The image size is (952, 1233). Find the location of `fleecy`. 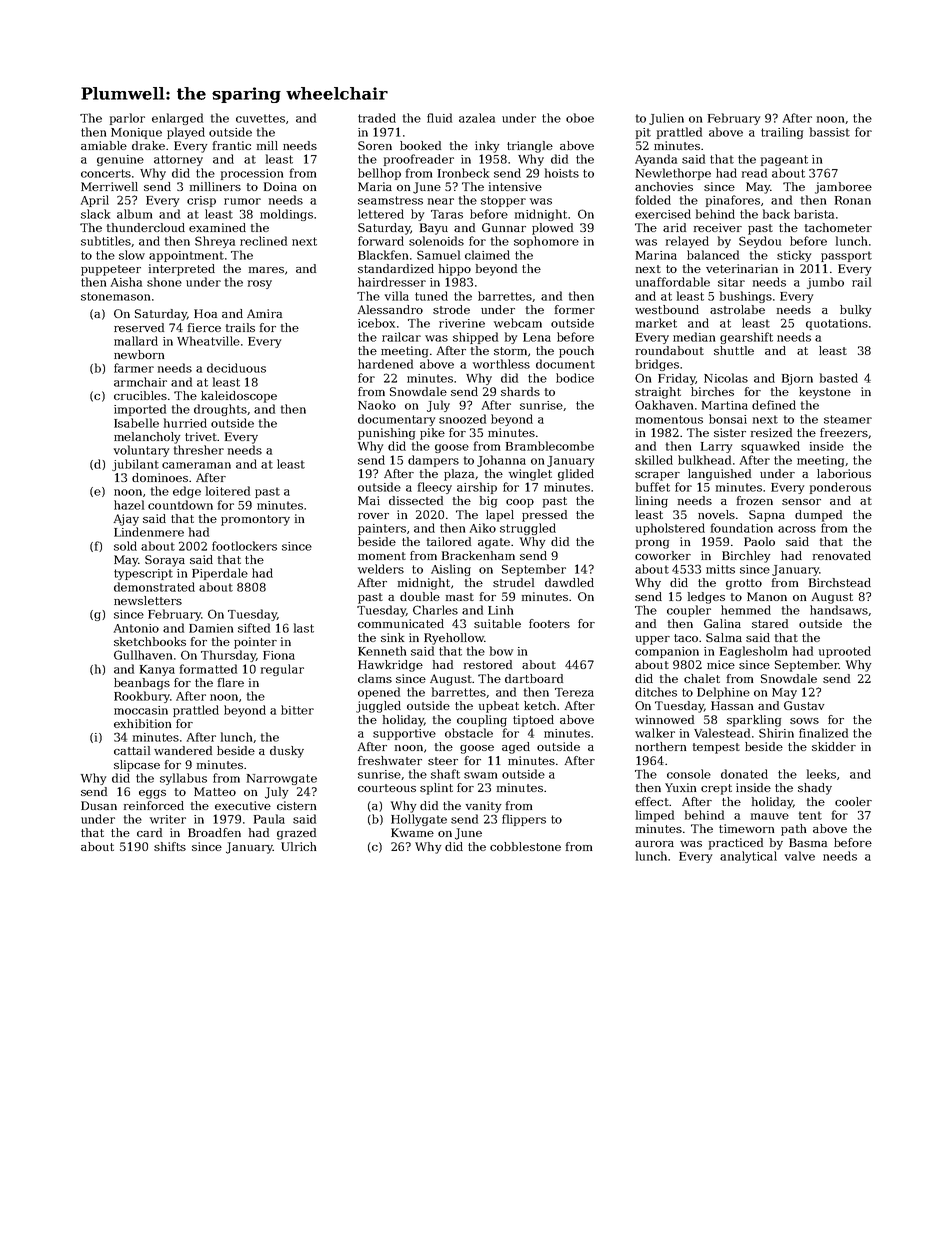

fleecy is located at coordinates (435, 488).
